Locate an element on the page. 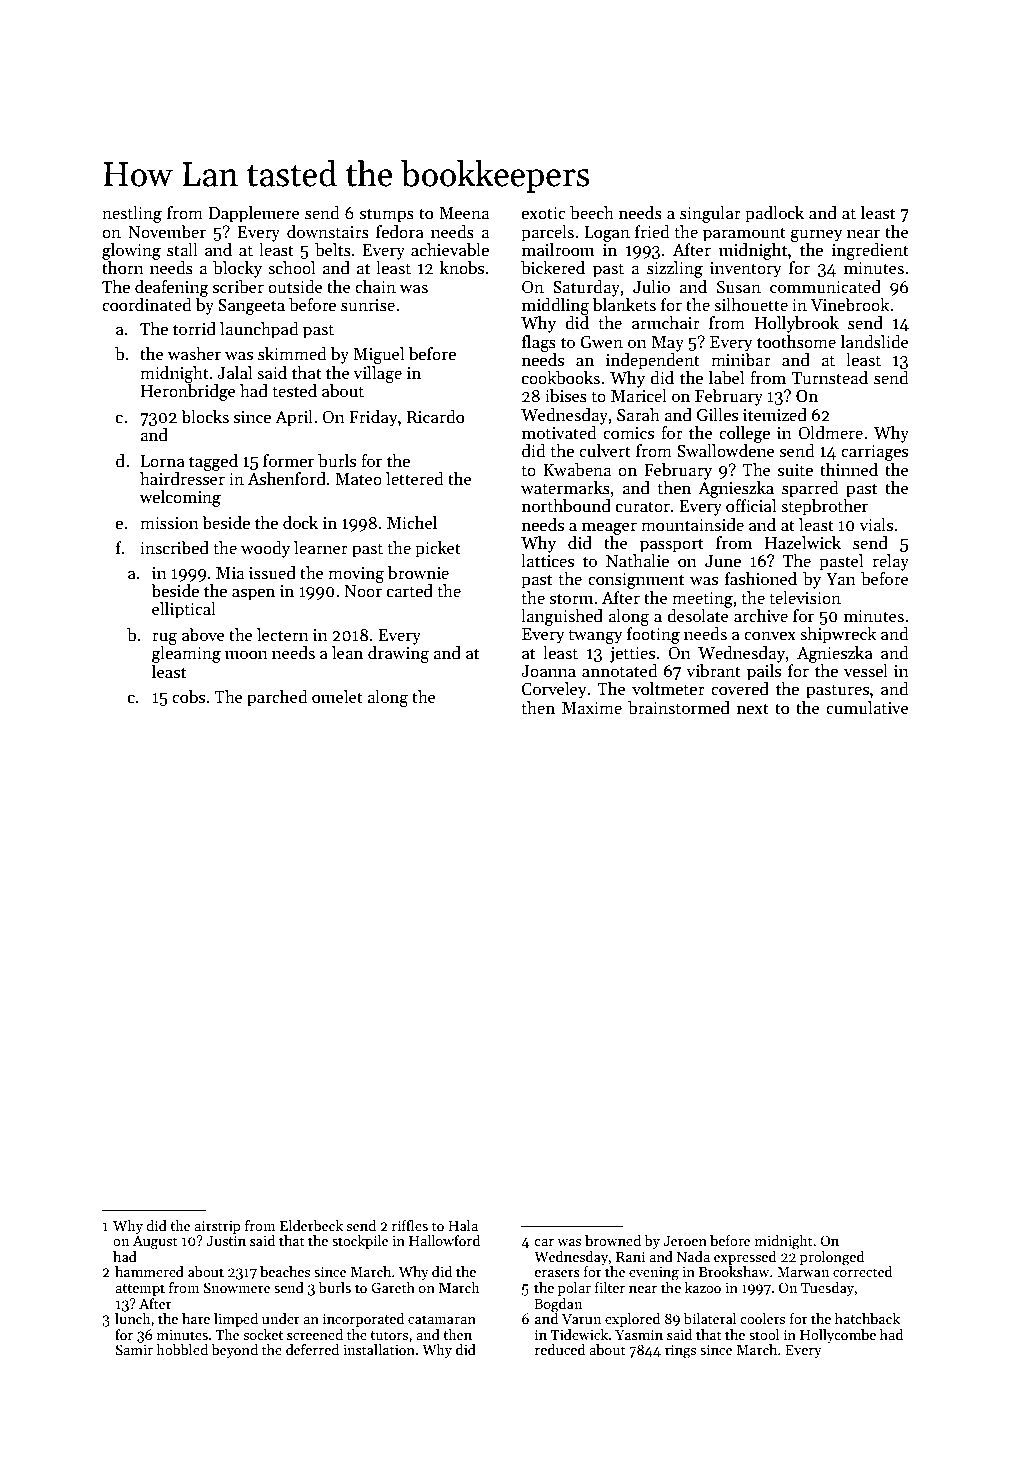  next is located at coordinates (753, 709).
